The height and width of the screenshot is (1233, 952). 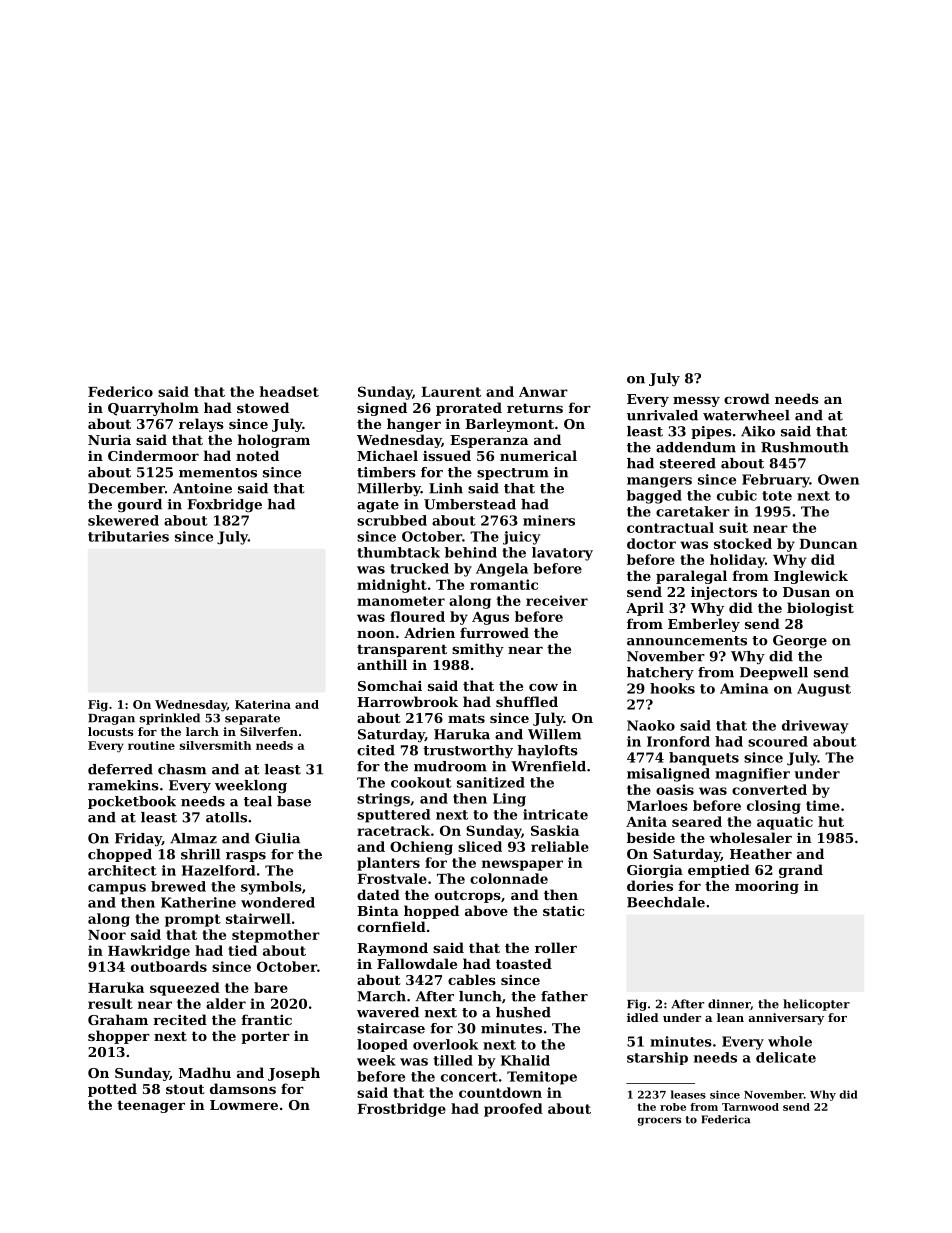 What do you see at coordinates (126, 488) in the screenshot?
I see `December` at bounding box center [126, 488].
